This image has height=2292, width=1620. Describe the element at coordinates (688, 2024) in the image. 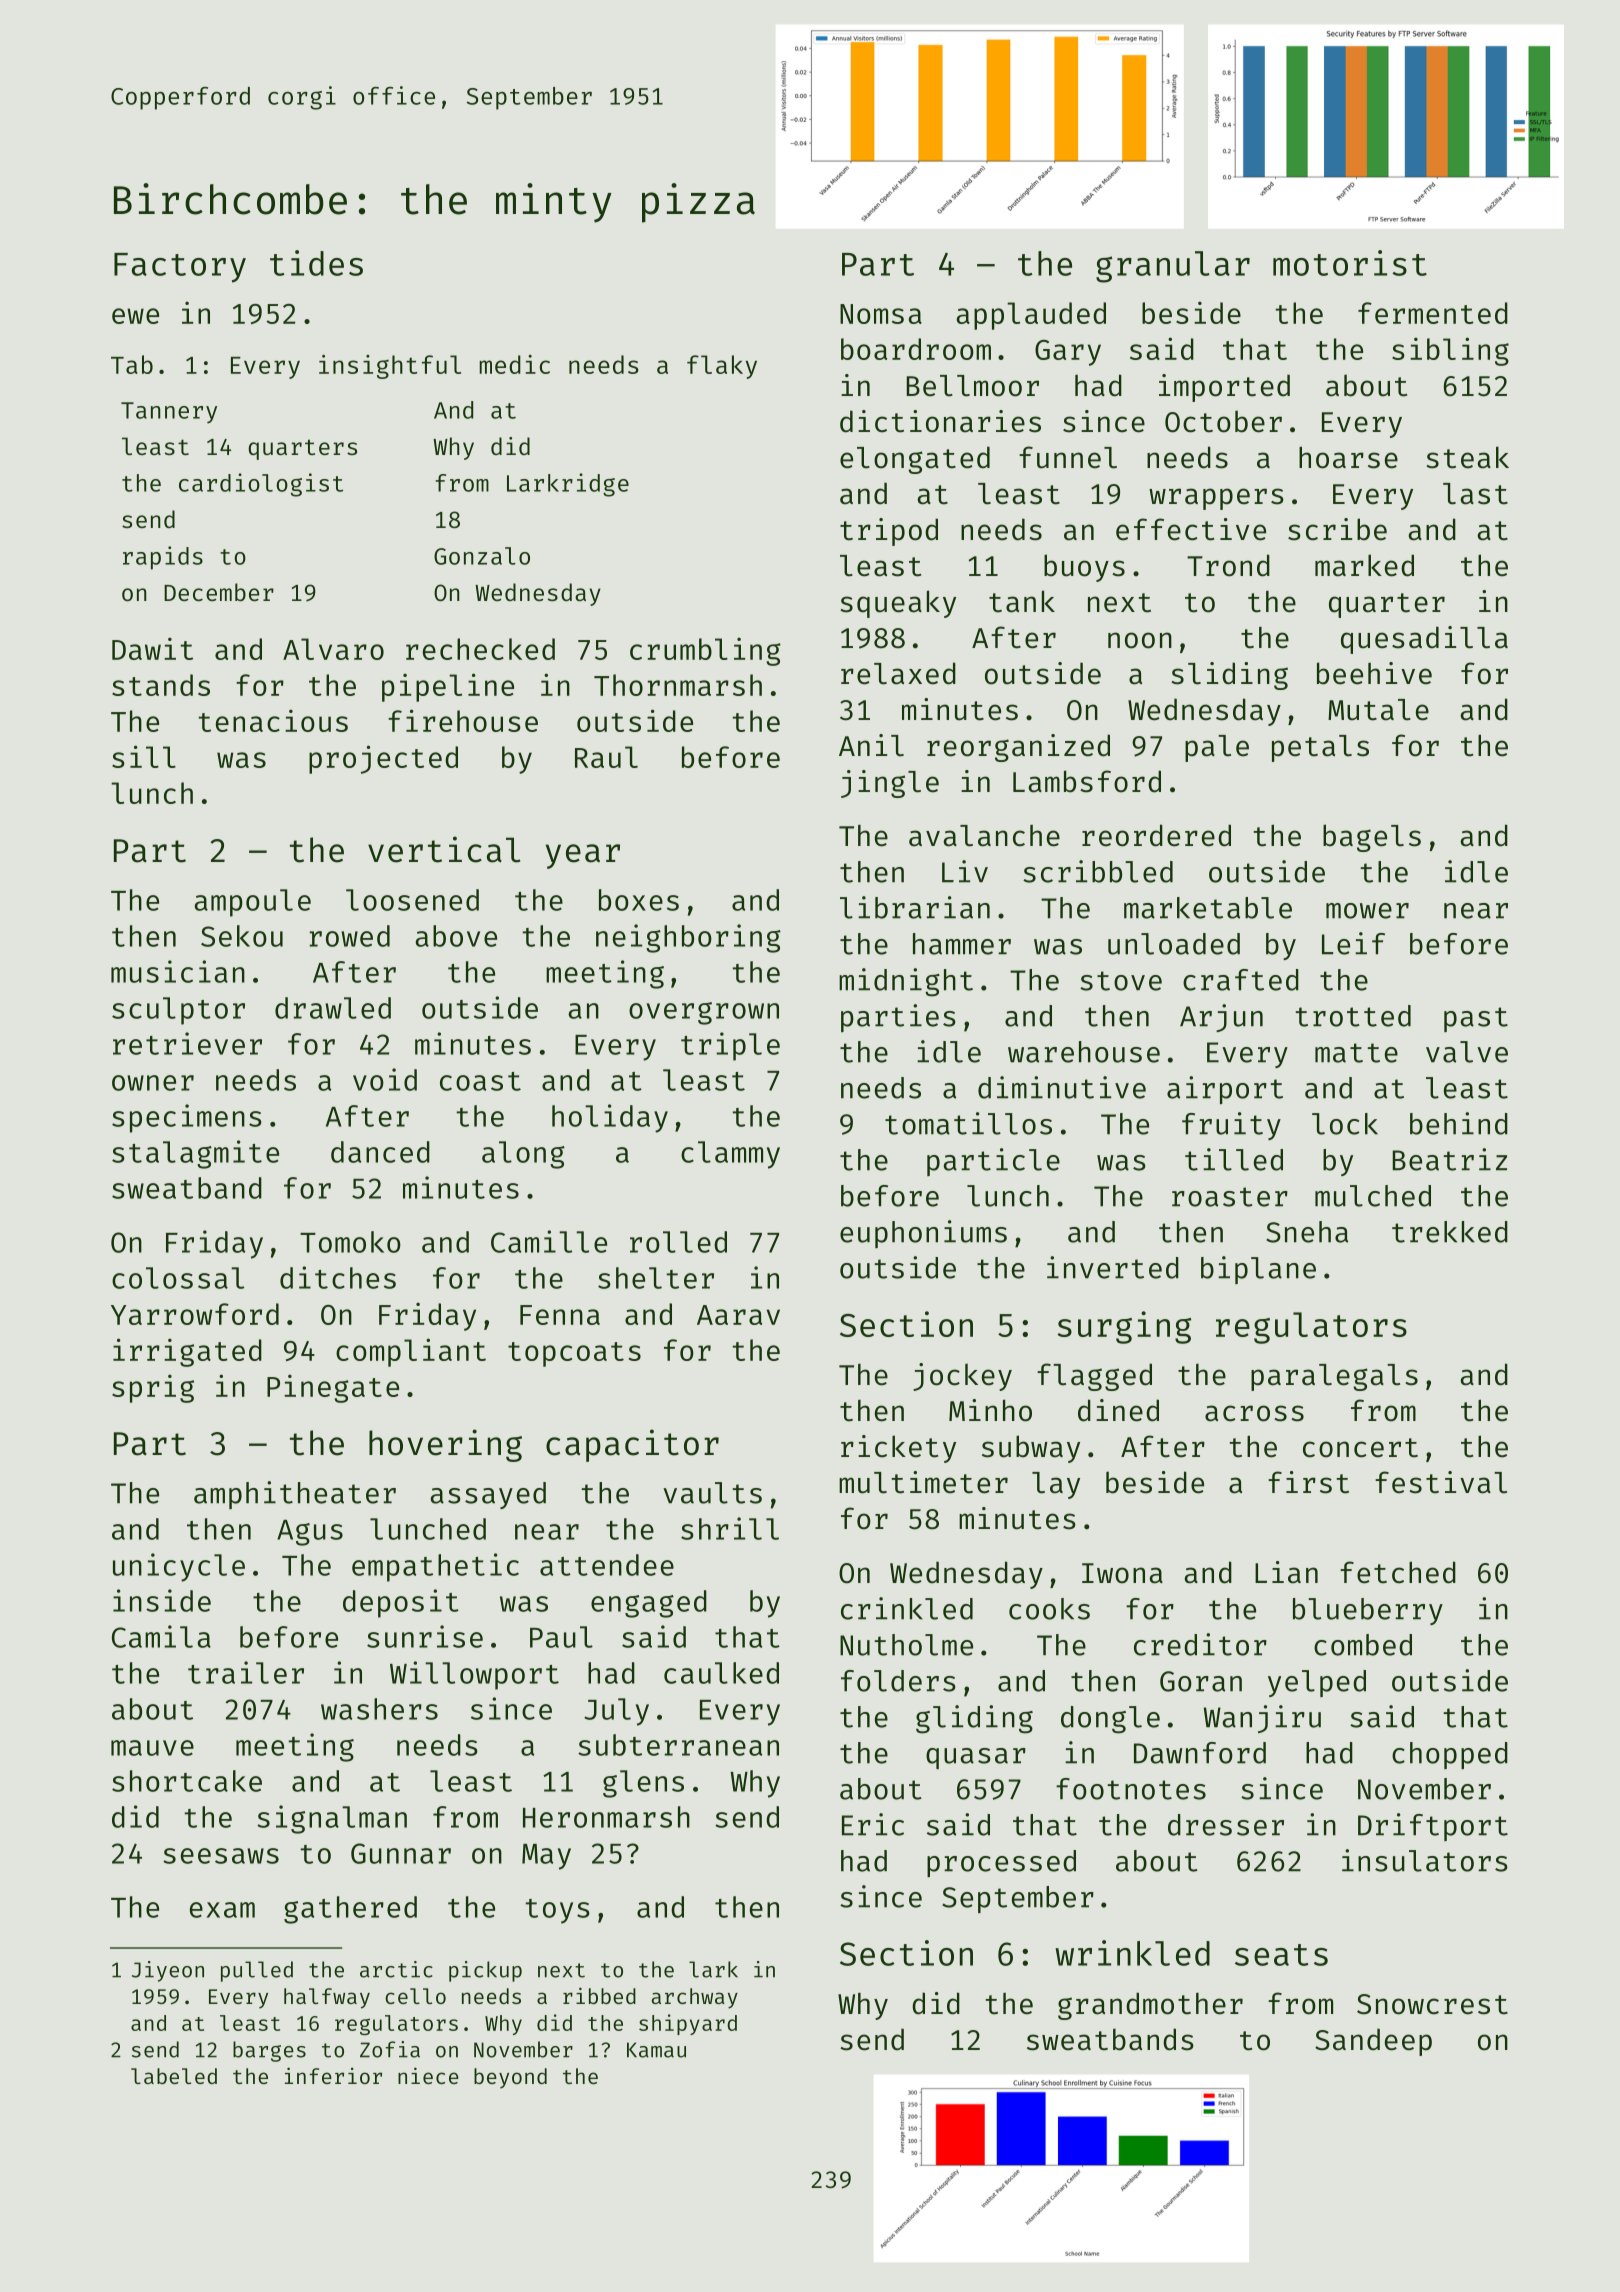

I see `shipyard` at that location.
